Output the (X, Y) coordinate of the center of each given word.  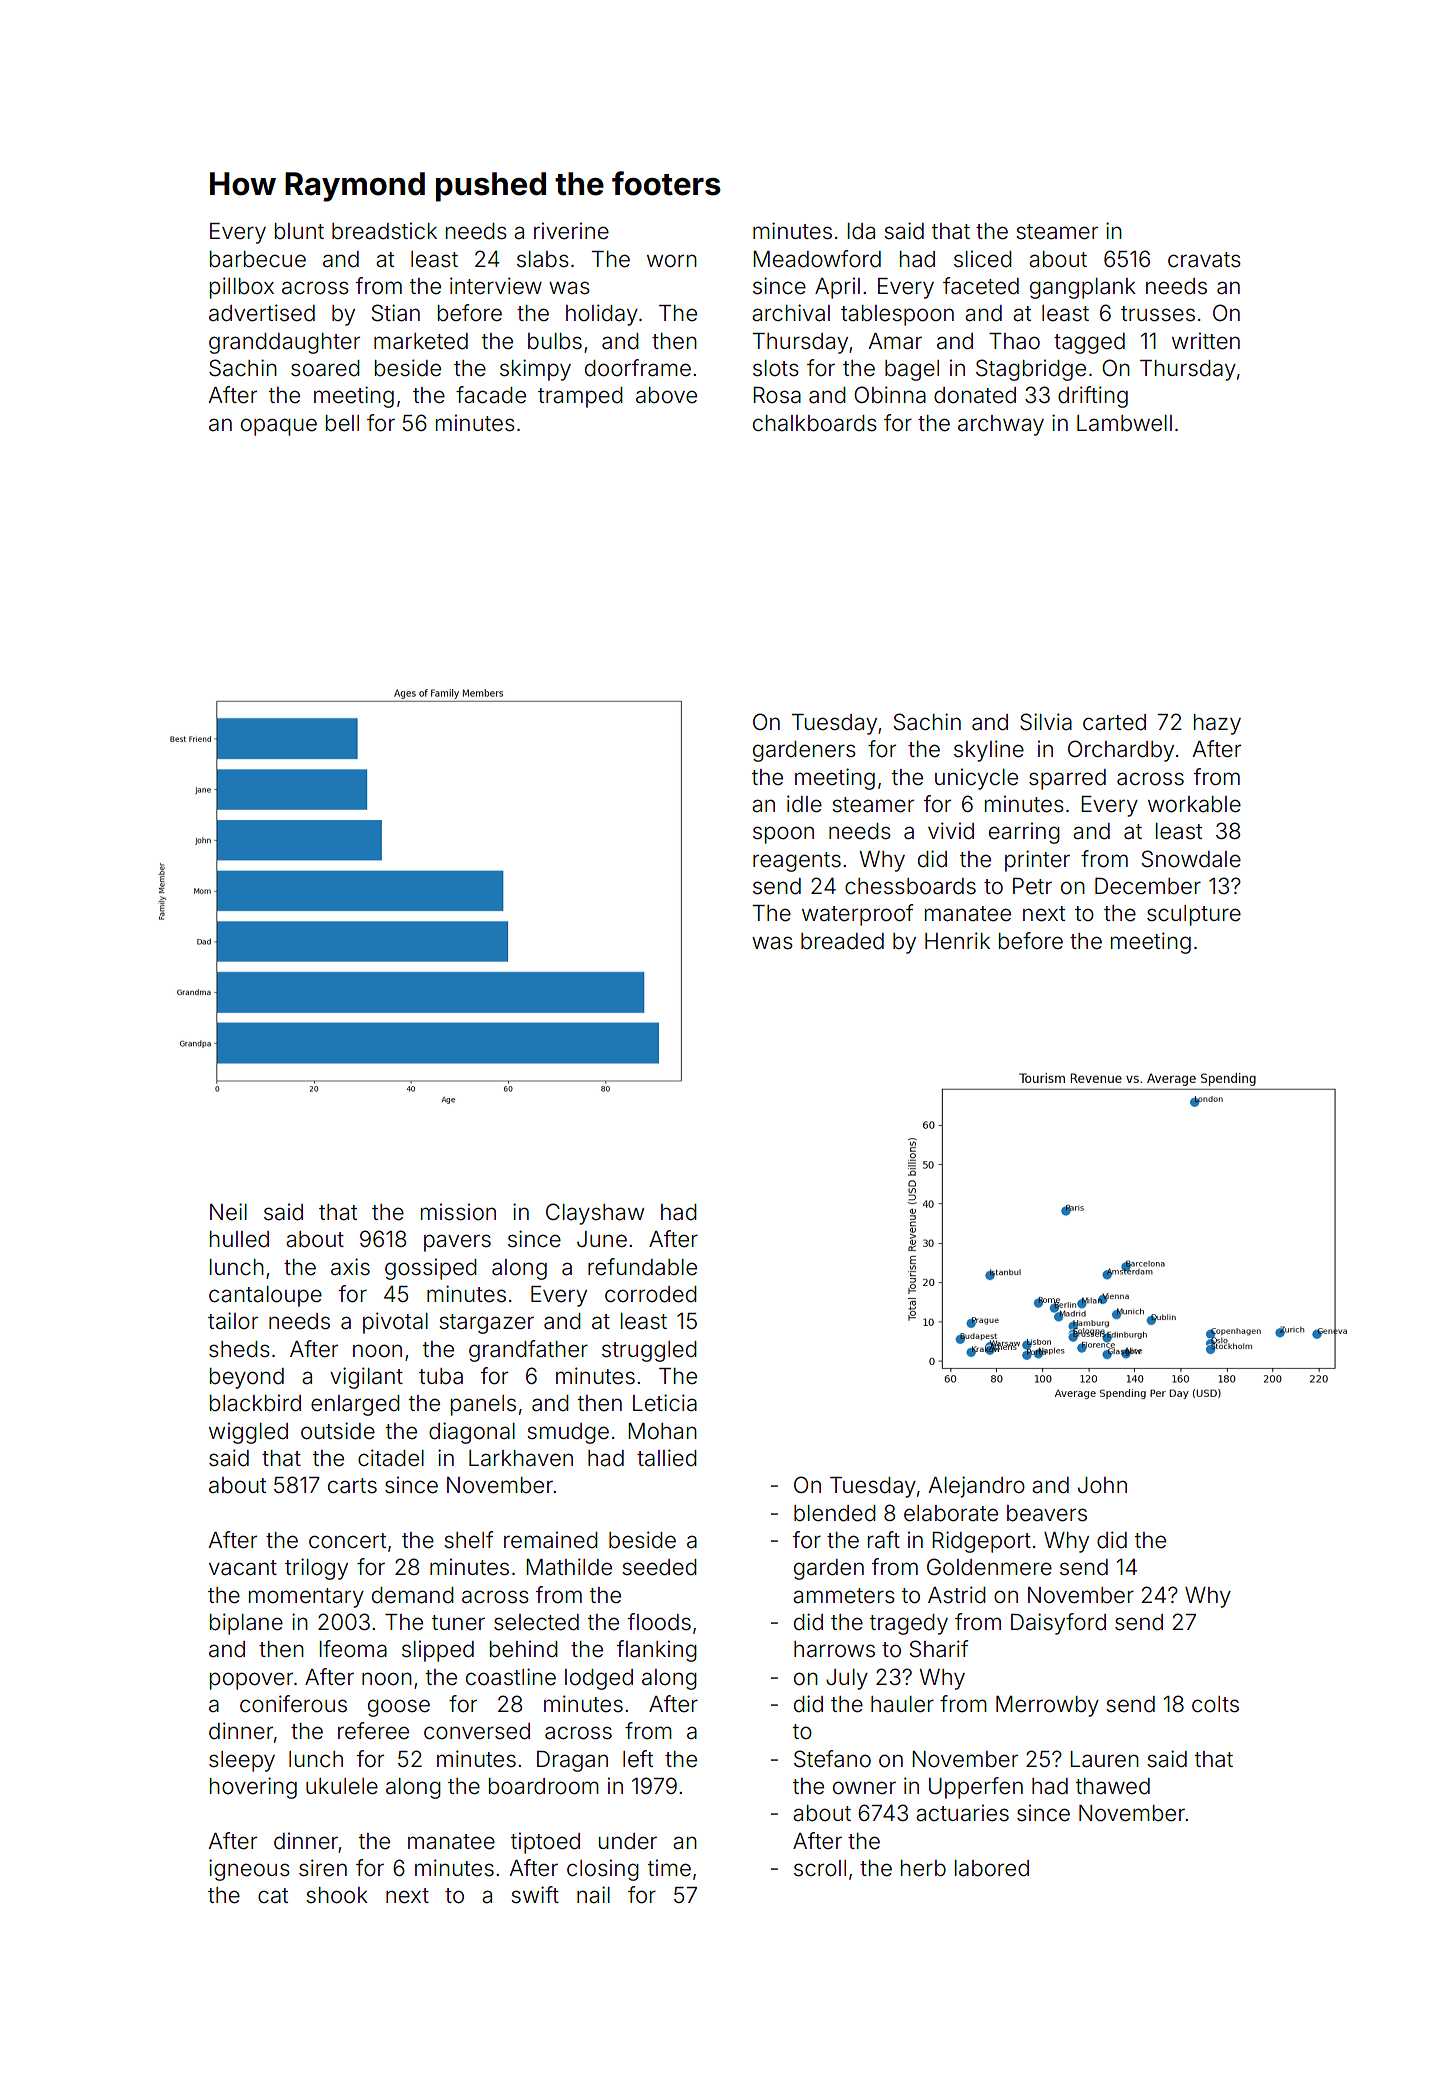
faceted (981, 286)
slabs (543, 259)
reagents (797, 862)
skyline (989, 751)
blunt (299, 231)
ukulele (342, 1786)
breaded (842, 941)
